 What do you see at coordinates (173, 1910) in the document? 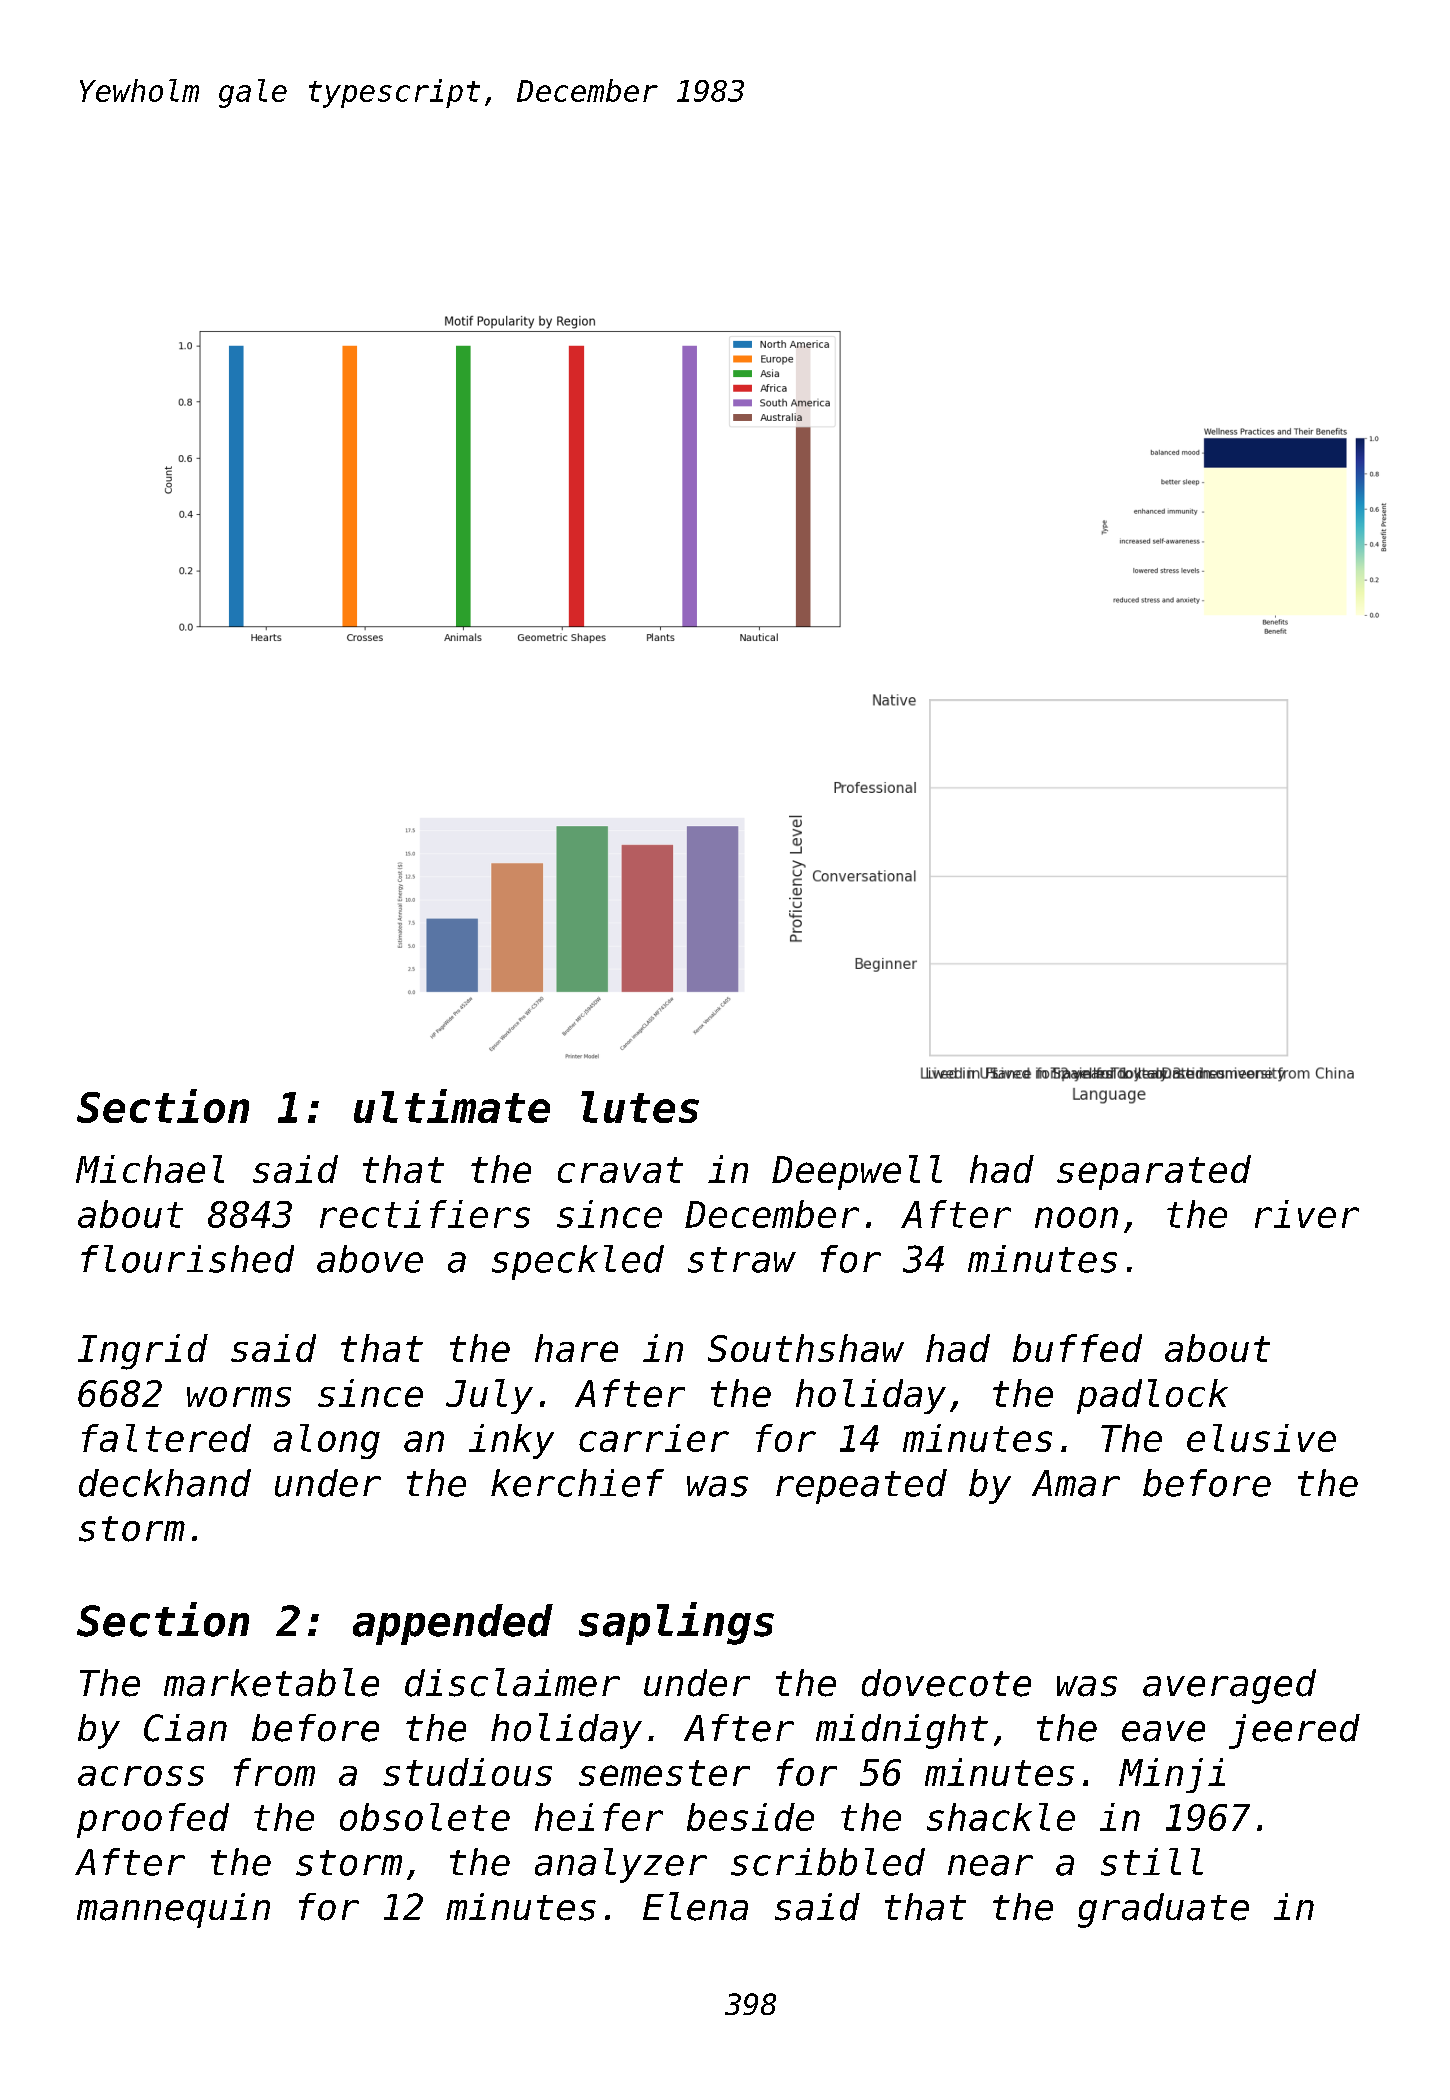
I see `mannequin` at bounding box center [173, 1910].
